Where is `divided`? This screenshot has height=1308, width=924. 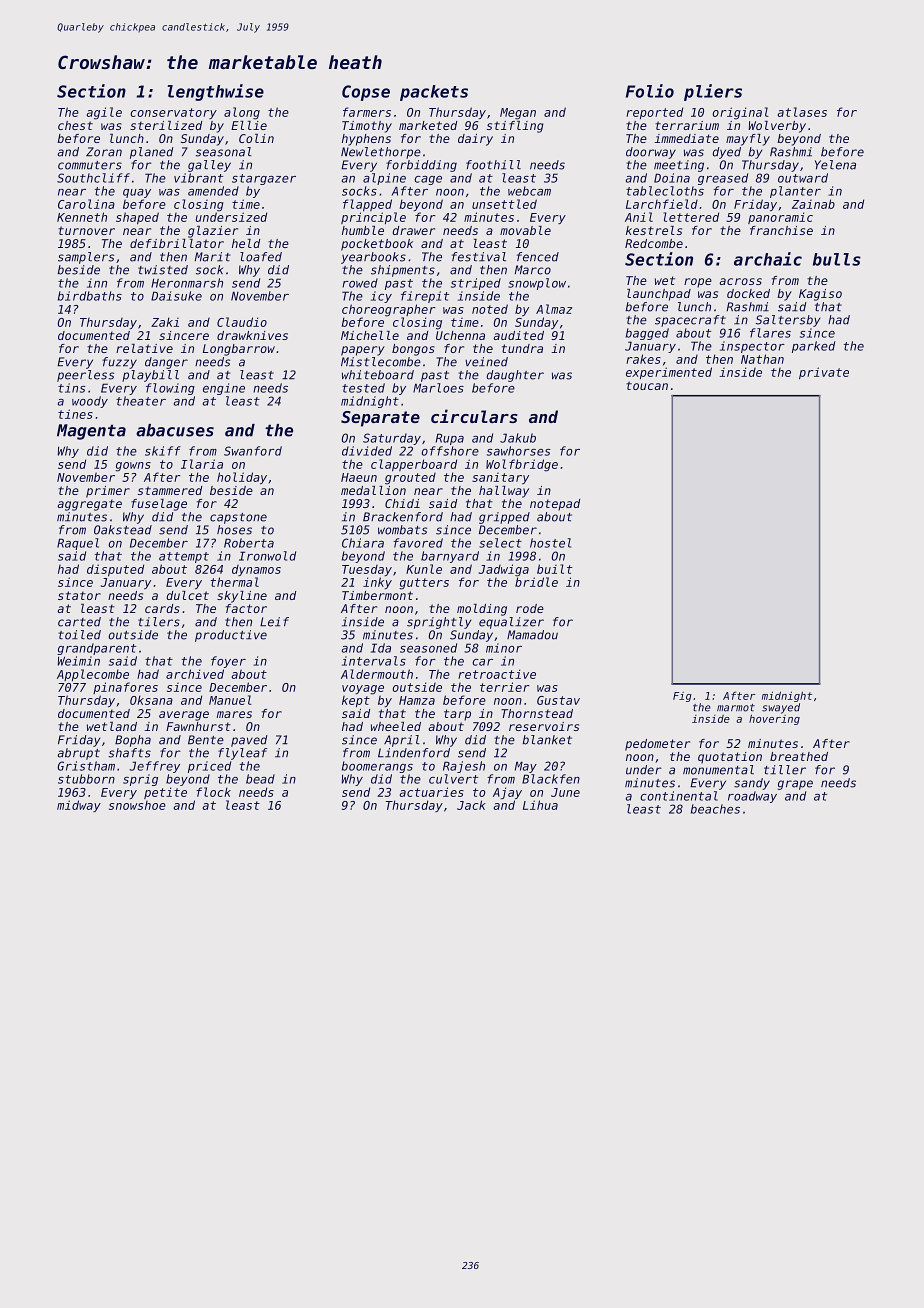
divided is located at coordinates (367, 451).
